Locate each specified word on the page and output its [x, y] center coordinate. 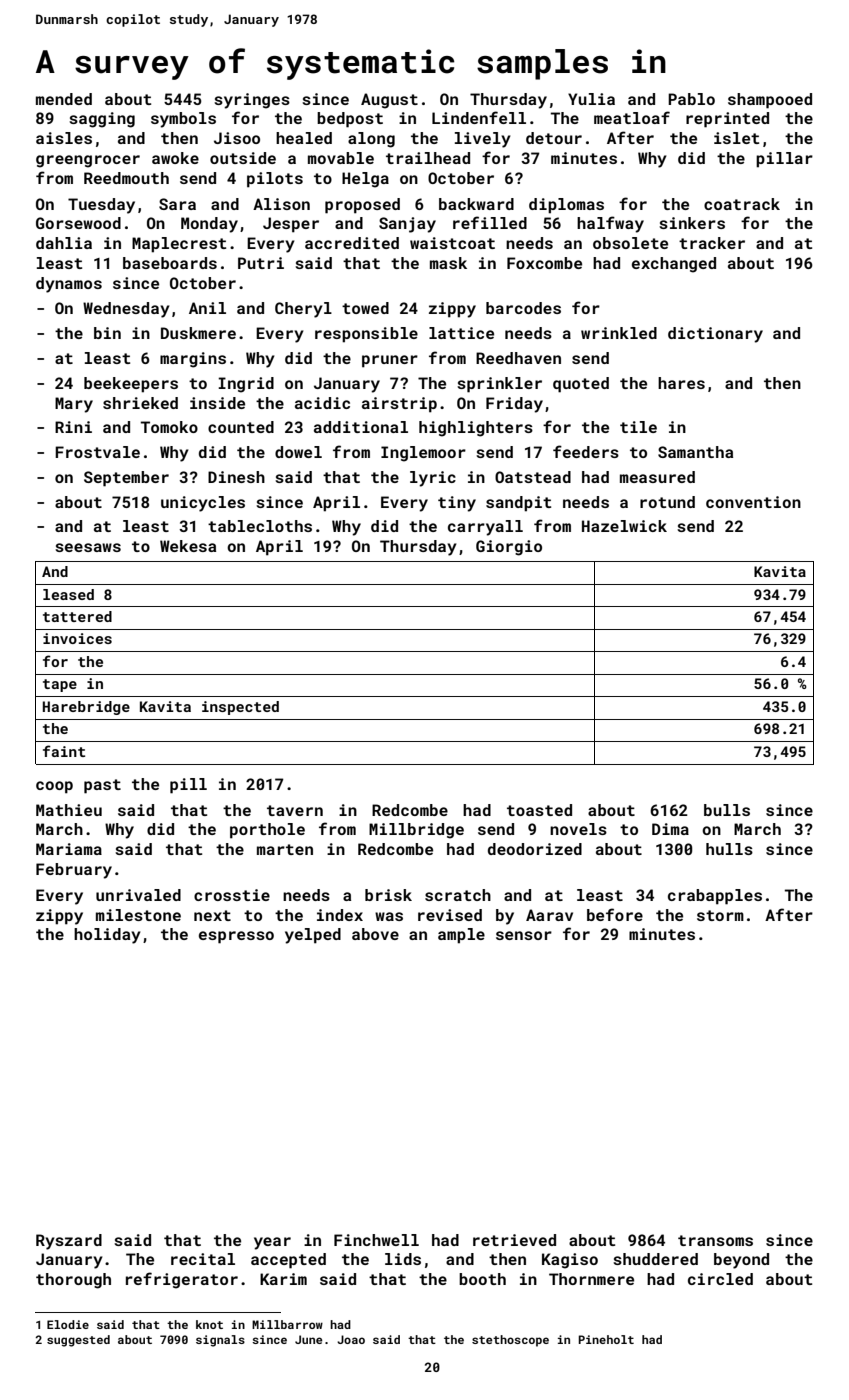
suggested [78, 1341]
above [375, 934]
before [615, 914]
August [389, 101]
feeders [586, 451]
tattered [77, 616]
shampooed [770, 101]
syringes [252, 101]
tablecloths [260, 526]
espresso [236, 937]
